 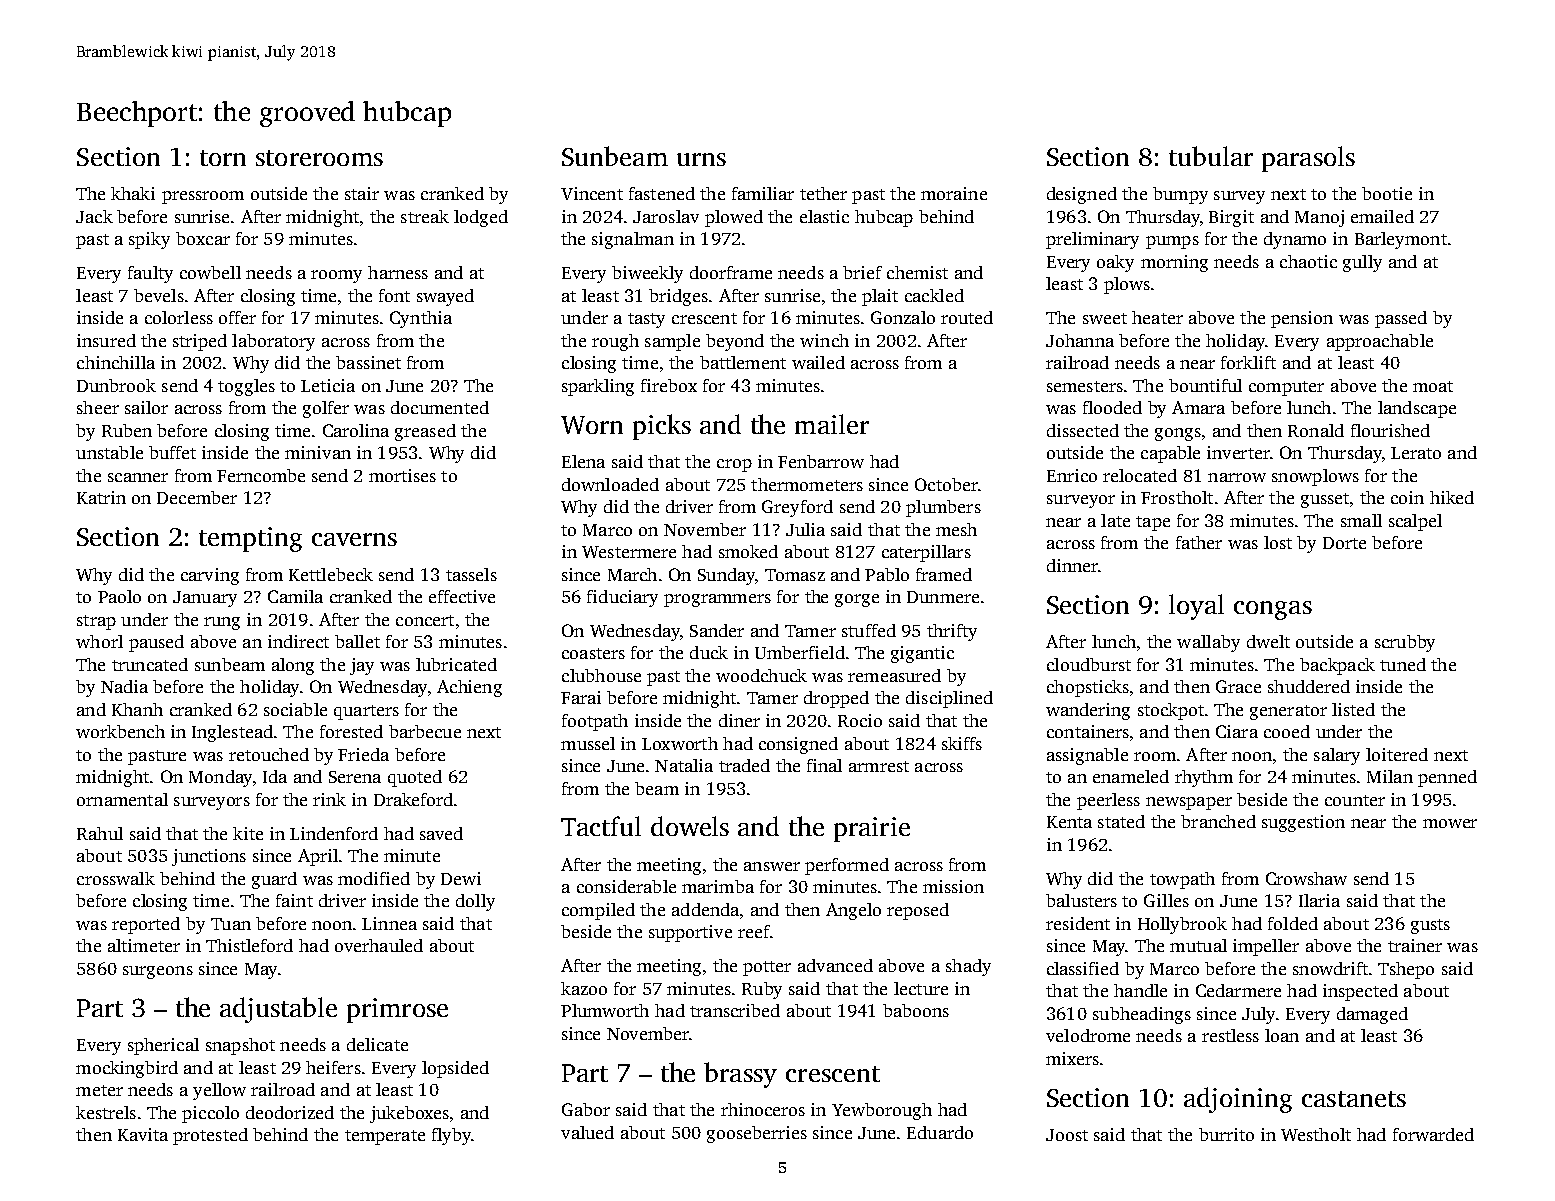 What do you see at coordinates (1157, 317) in the image?
I see `heater` at bounding box center [1157, 317].
